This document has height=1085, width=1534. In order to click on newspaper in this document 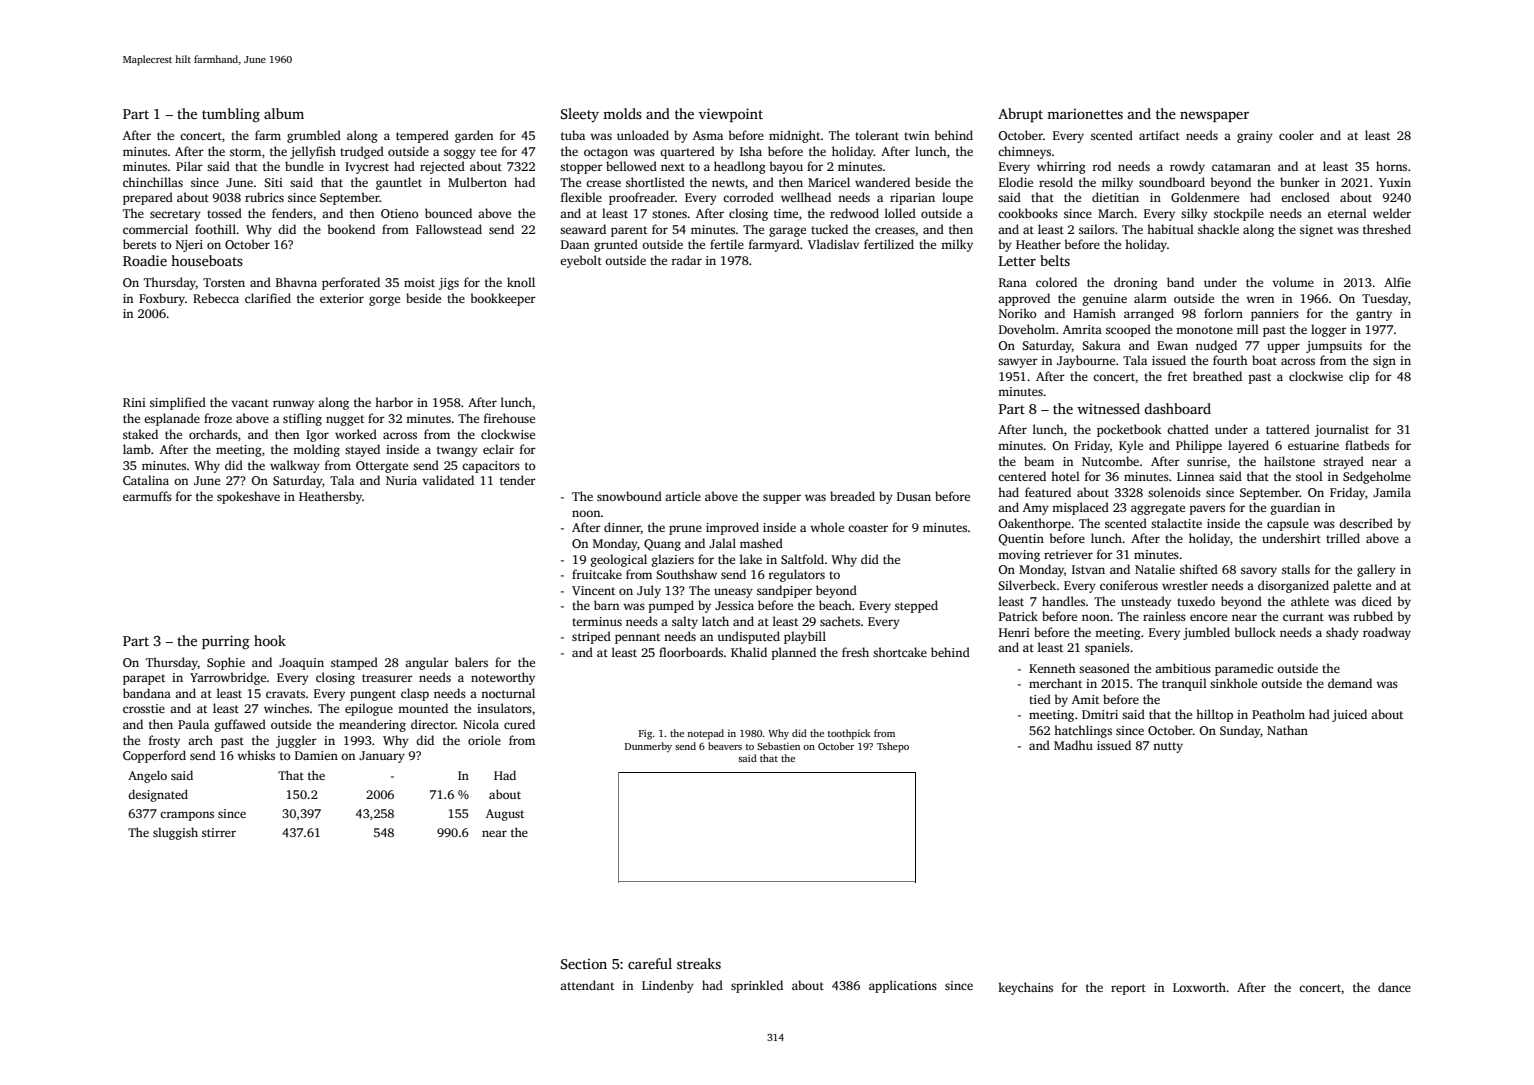, I will do `click(1214, 116)`.
